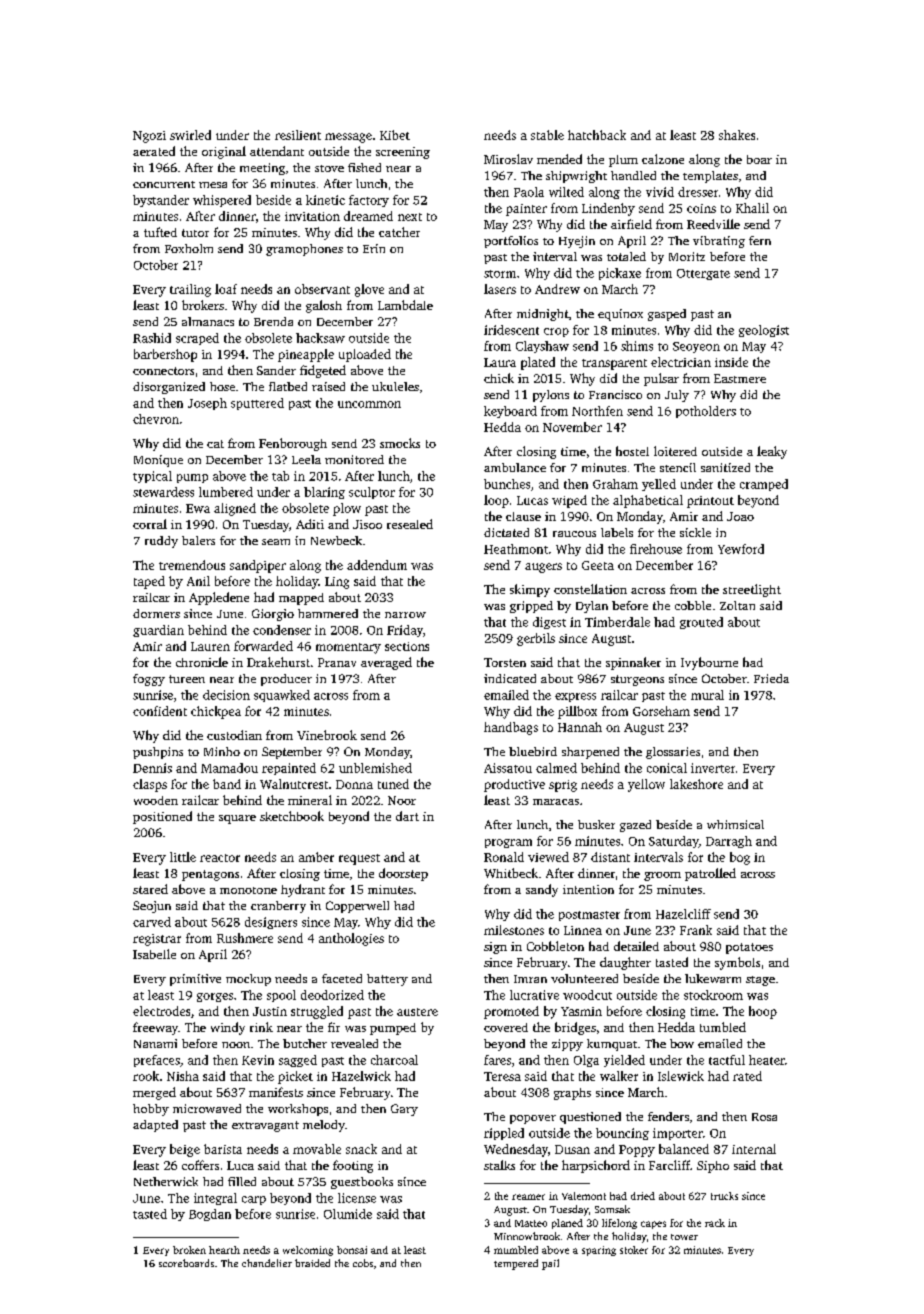 This screenshot has width=924, height=1314. What do you see at coordinates (190, 135) in the screenshot?
I see `swirled` at bounding box center [190, 135].
